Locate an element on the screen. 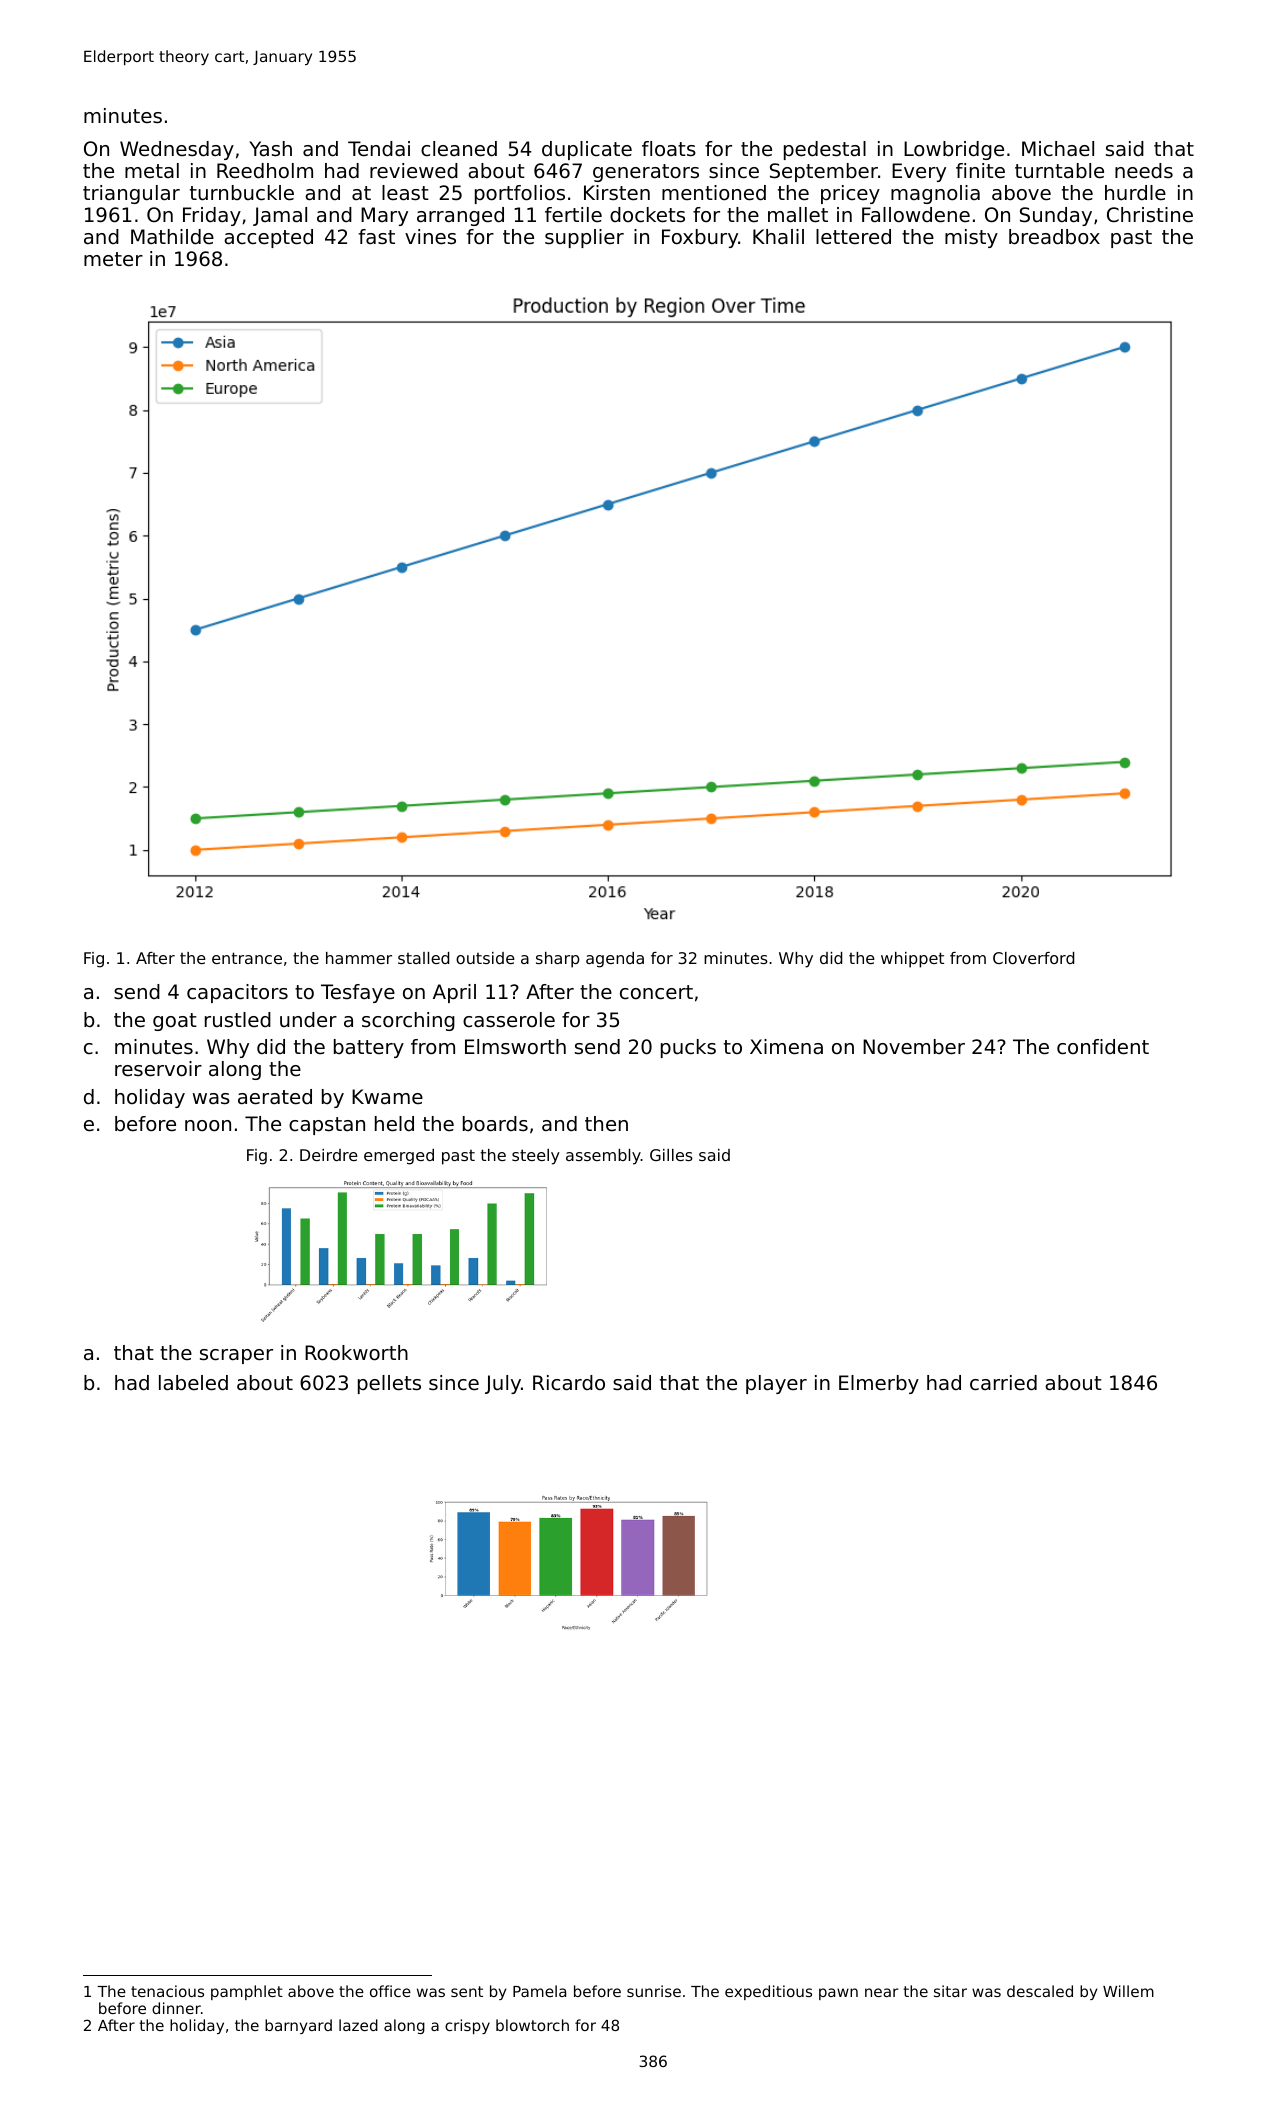  carried is located at coordinates (1003, 1383).
